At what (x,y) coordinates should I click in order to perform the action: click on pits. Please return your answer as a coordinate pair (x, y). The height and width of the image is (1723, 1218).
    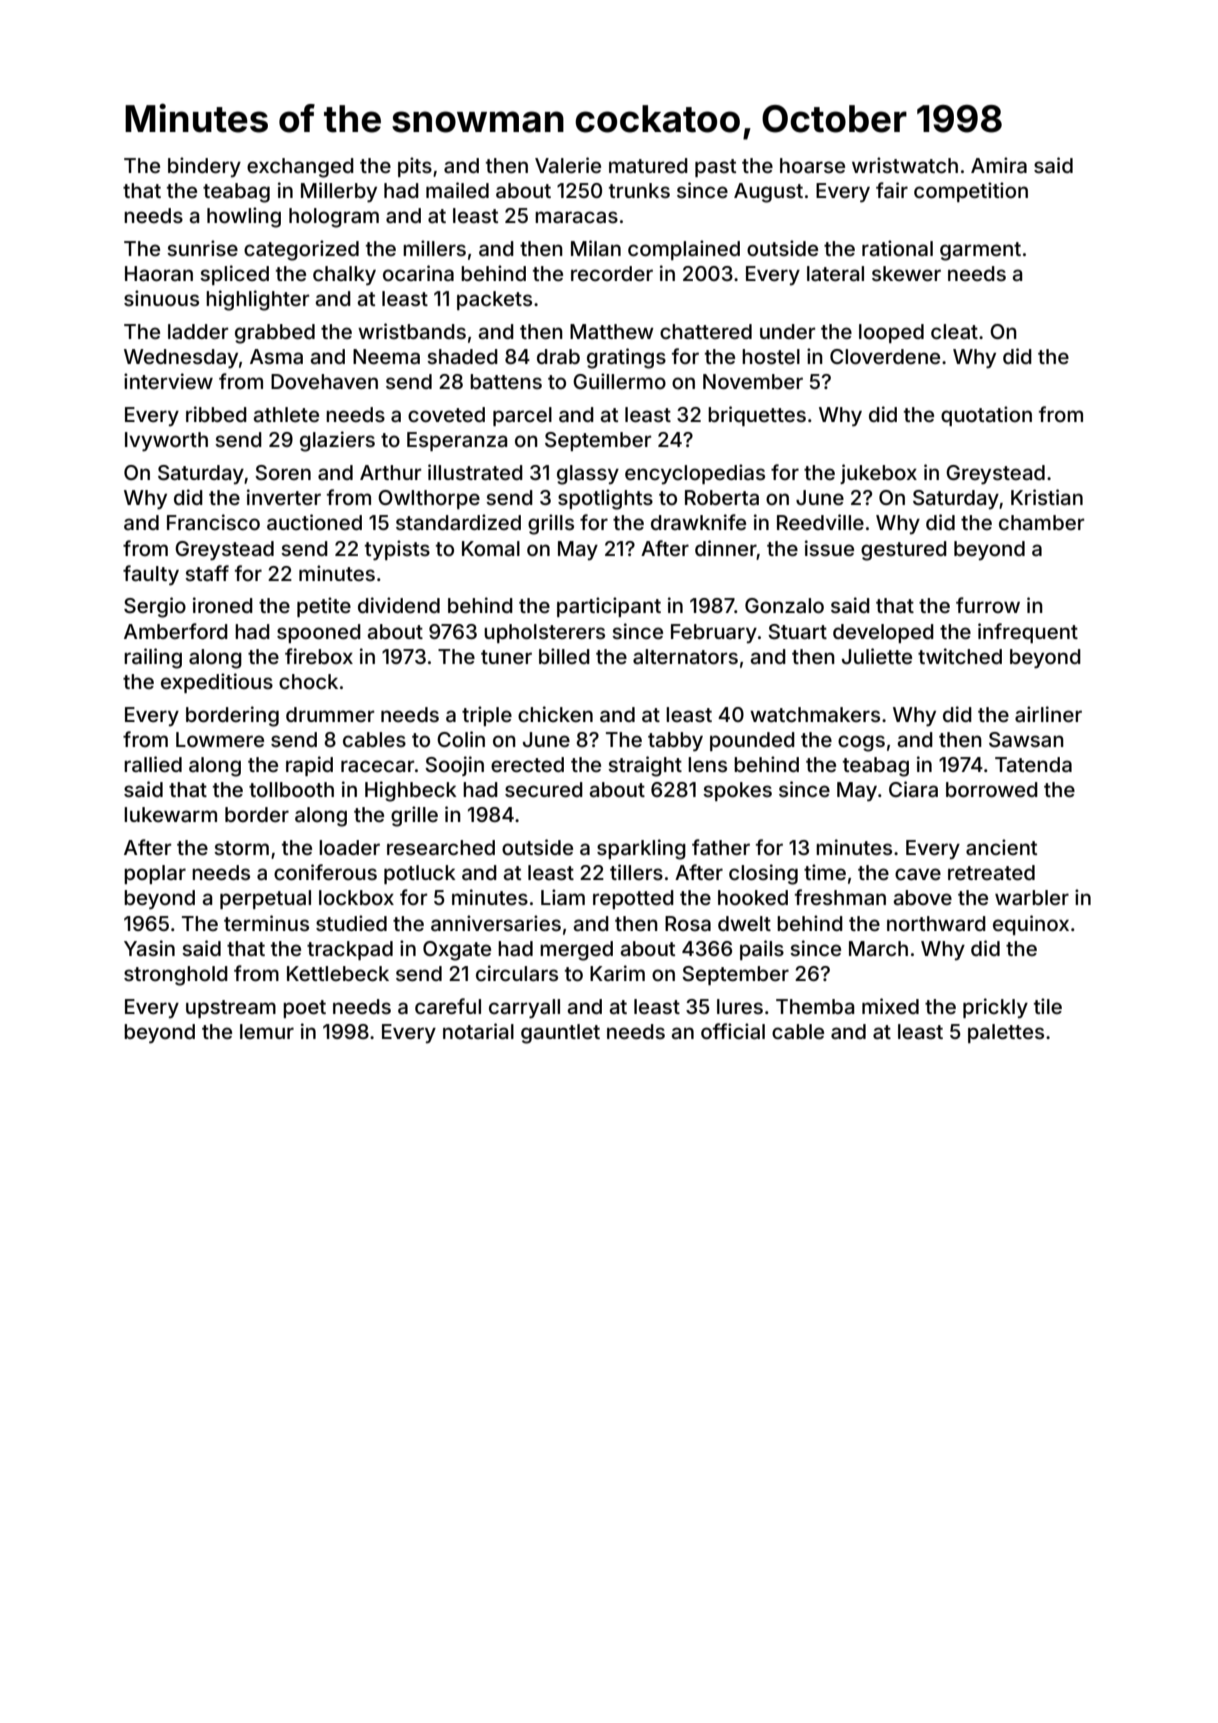
    Looking at the image, I should click on (415, 167).
